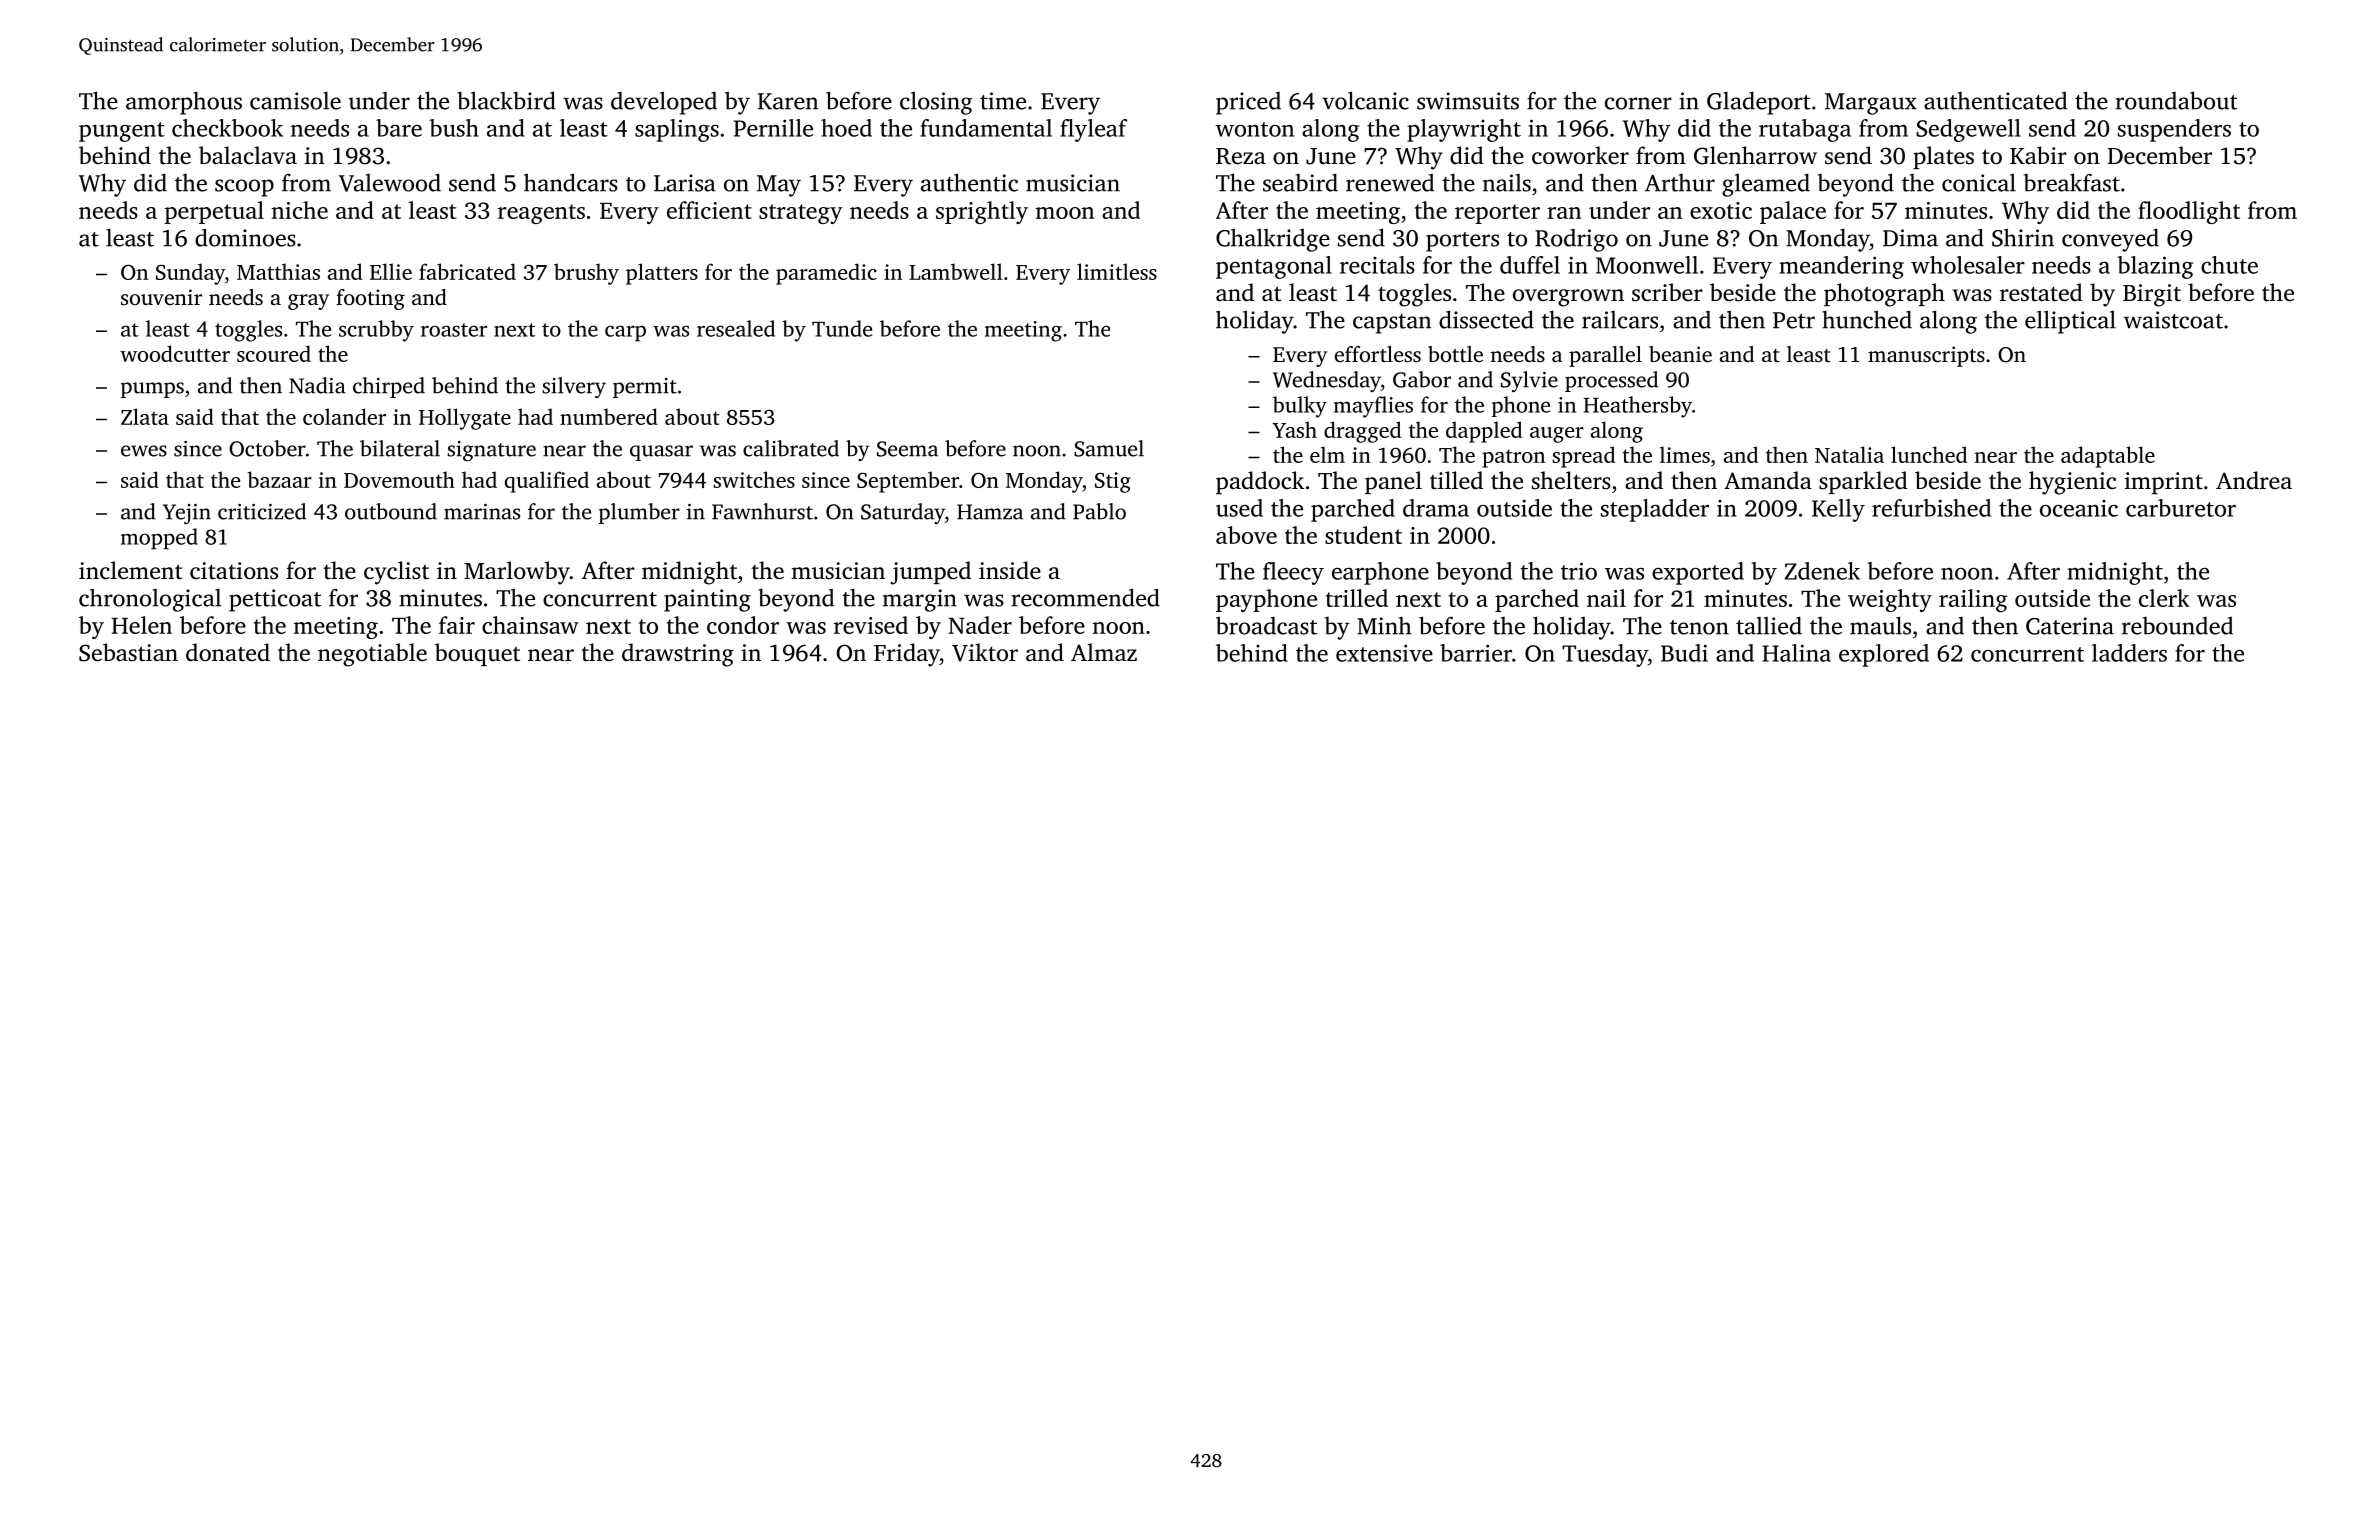 This image has height=1540, width=2380. Describe the element at coordinates (661, 453) in the image. I see `quasar` at that location.
